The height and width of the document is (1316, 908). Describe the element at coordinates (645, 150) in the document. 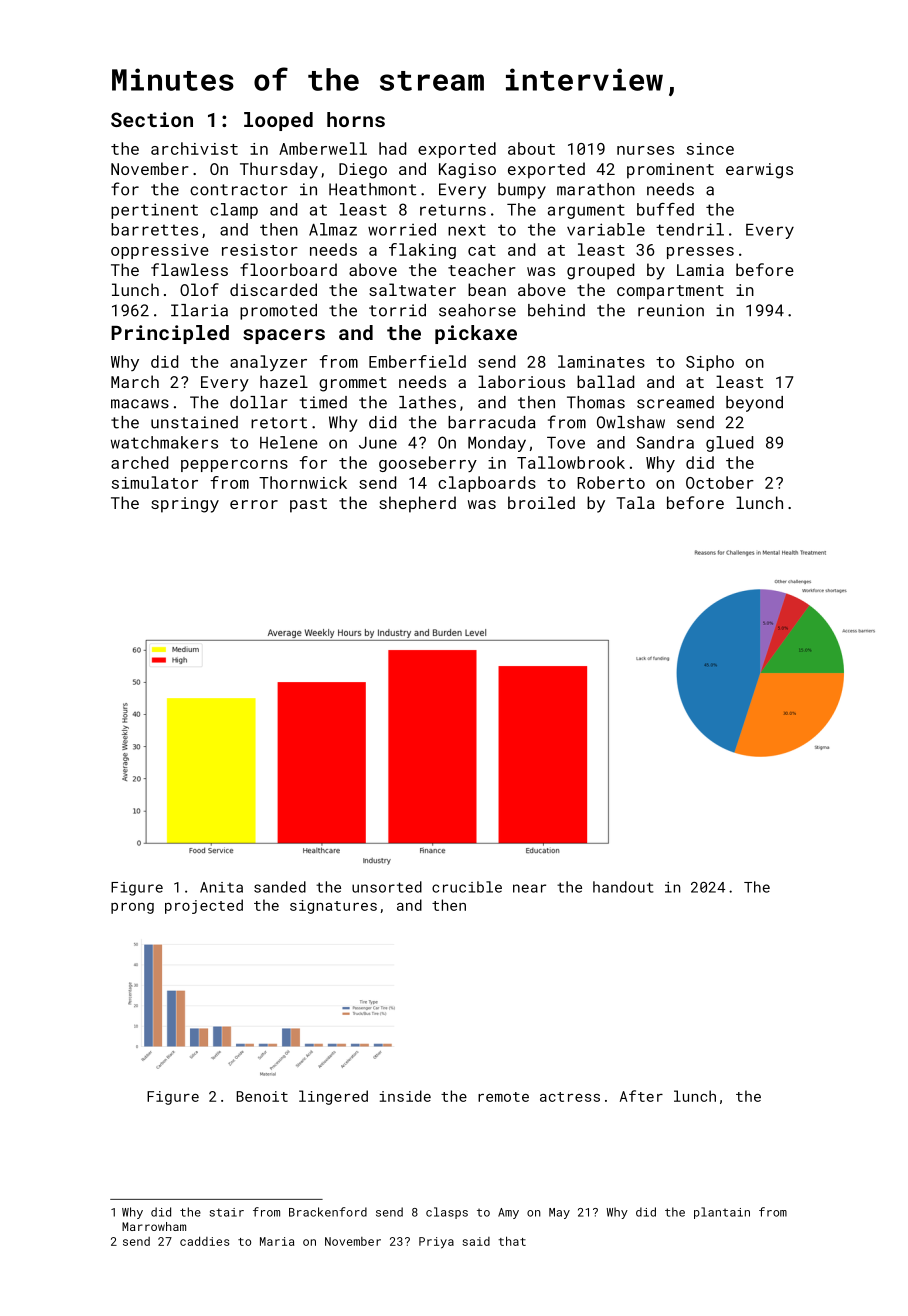

I see `nurses` at that location.
